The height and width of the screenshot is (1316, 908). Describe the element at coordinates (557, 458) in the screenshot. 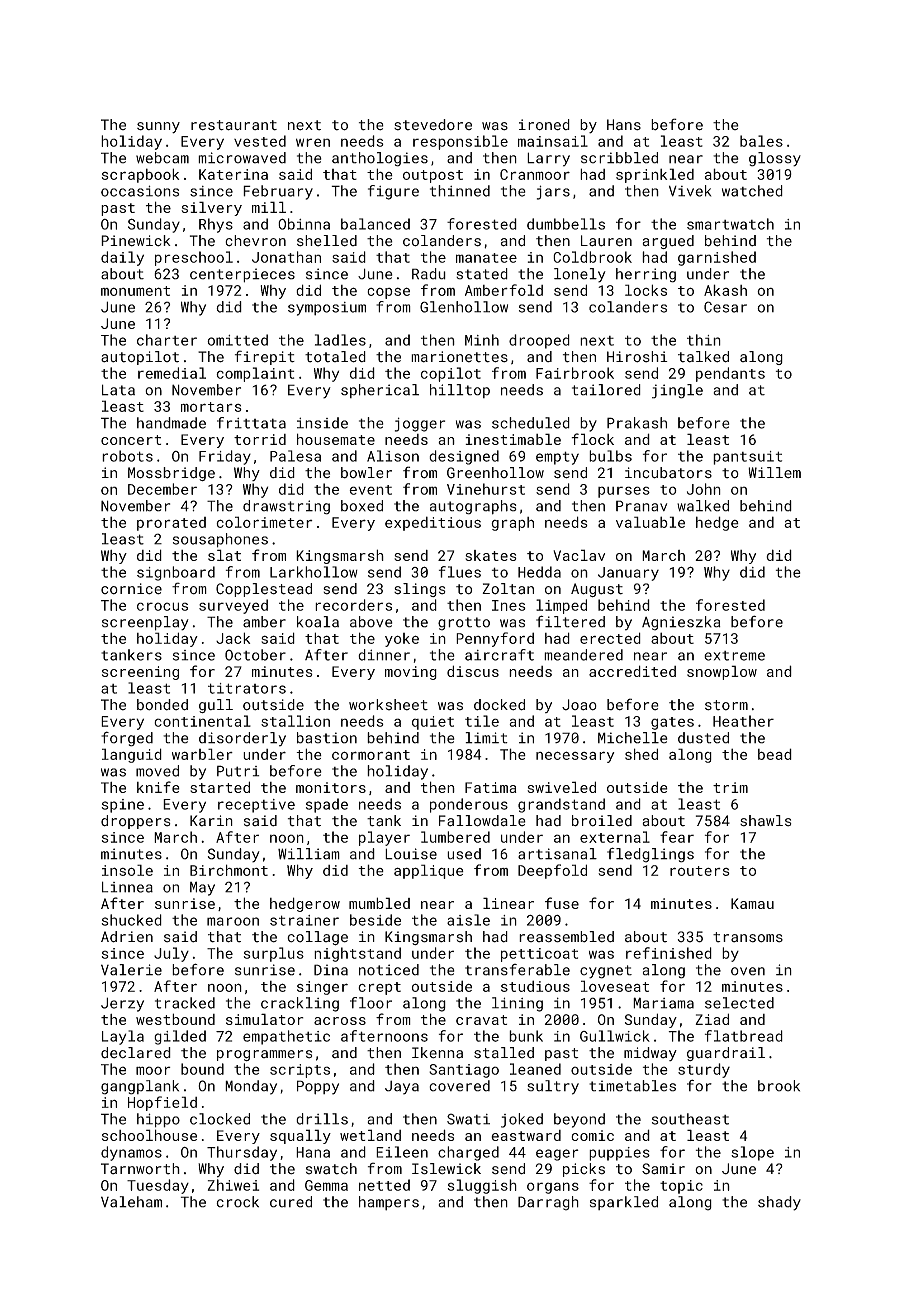

I see `empty` at that location.
